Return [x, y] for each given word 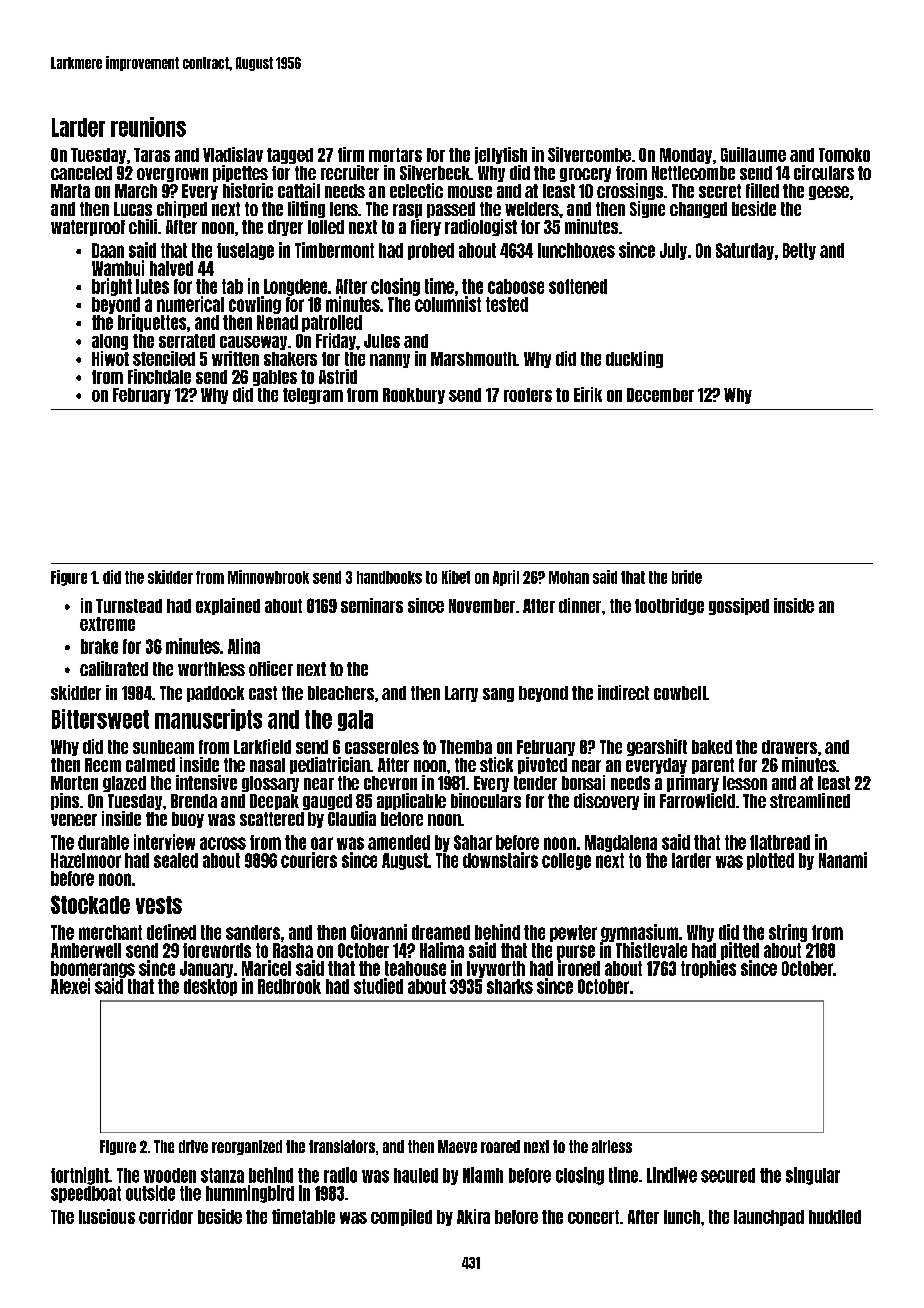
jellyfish [501, 155]
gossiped [739, 606]
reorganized [247, 1147]
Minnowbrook [268, 577]
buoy [188, 820]
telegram [313, 396]
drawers [789, 747]
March [136, 191]
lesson [745, 783]
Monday [686, 156]
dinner [580, 605]
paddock [215, 694]
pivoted [542, 765]
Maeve [457, 1146]
